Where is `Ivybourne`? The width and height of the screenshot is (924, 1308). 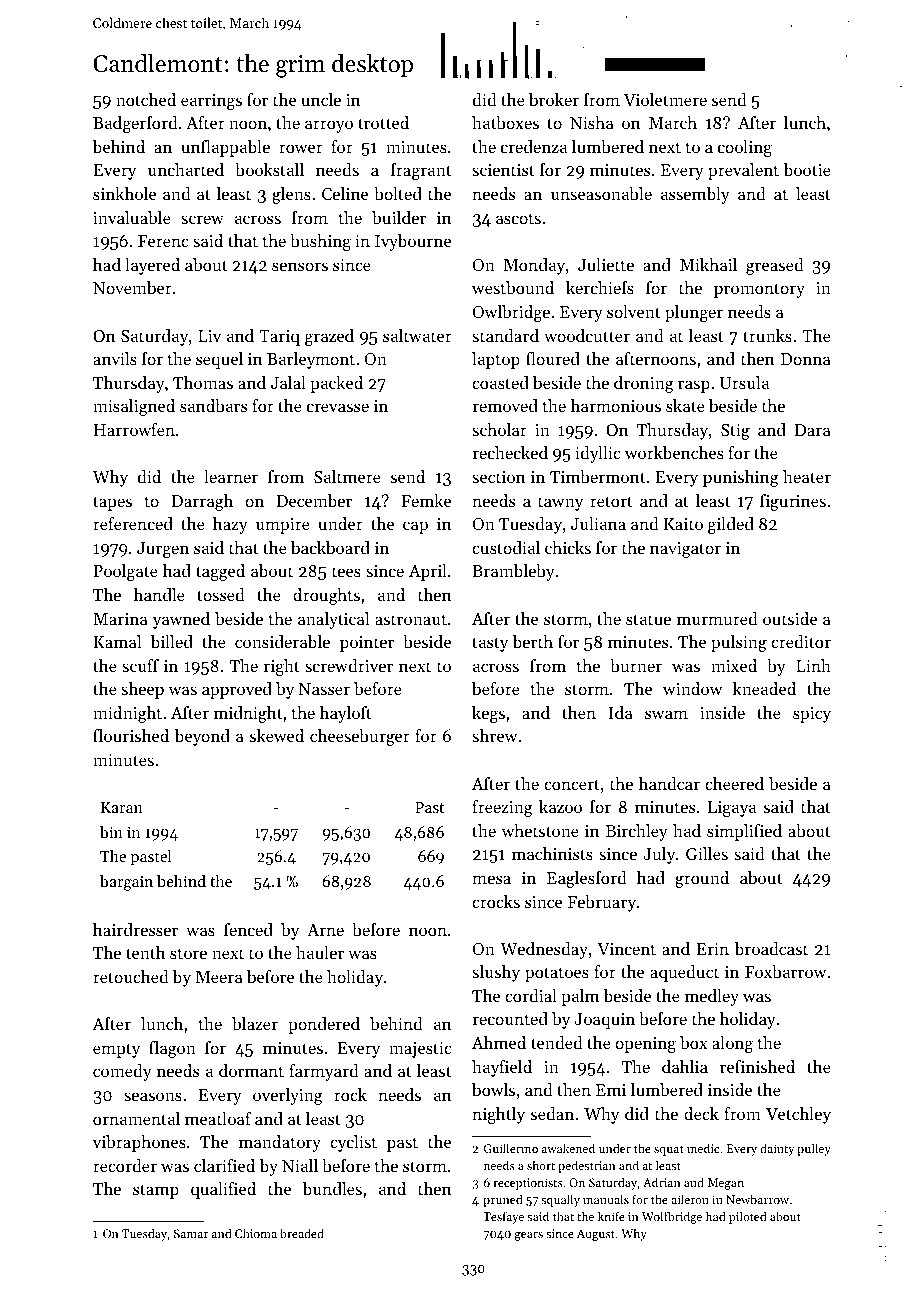
Ivybourne is located at coordinates (413, 242).
